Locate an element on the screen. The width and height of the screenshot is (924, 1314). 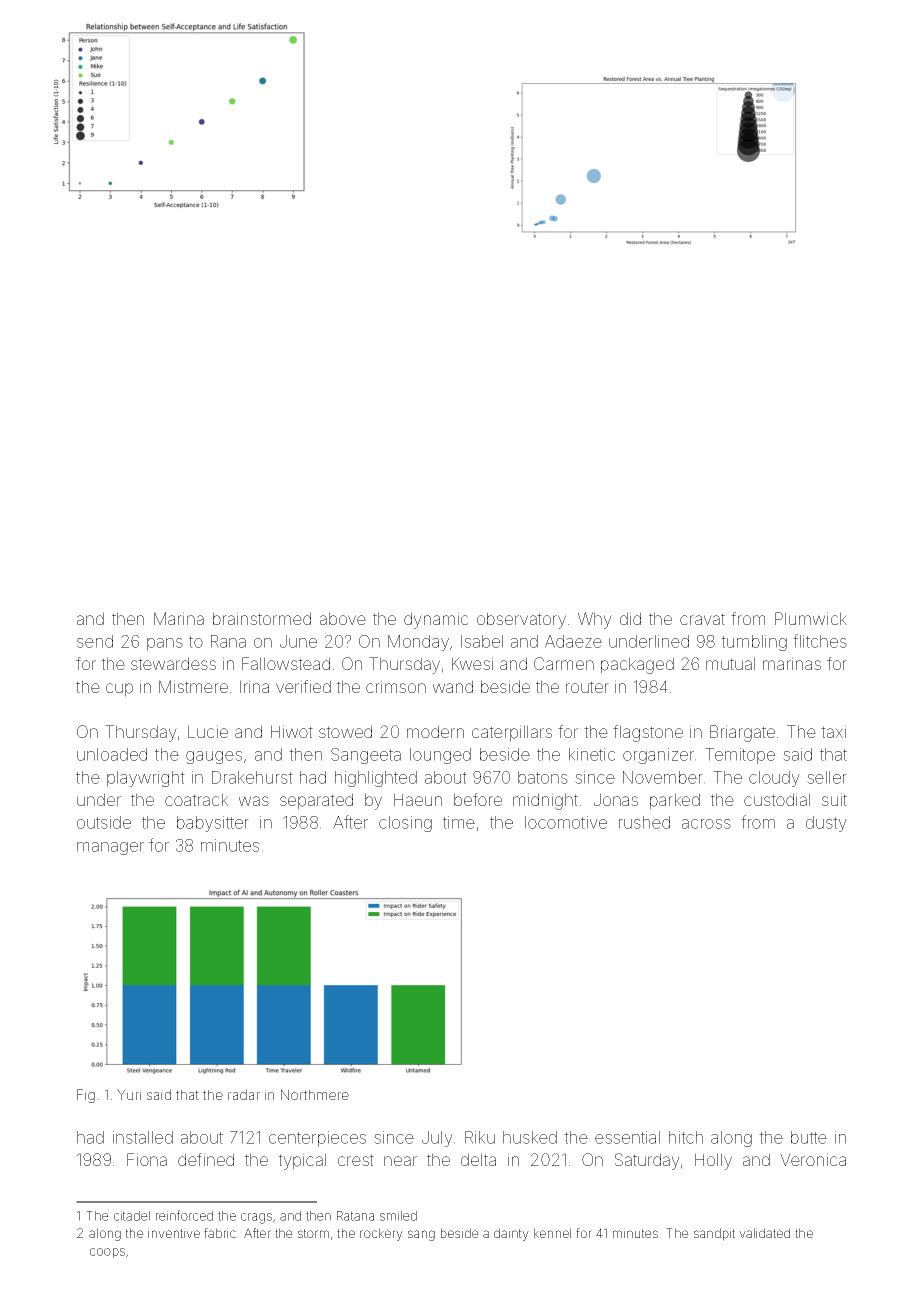
hitch is located at coordinates (686, 1137).
